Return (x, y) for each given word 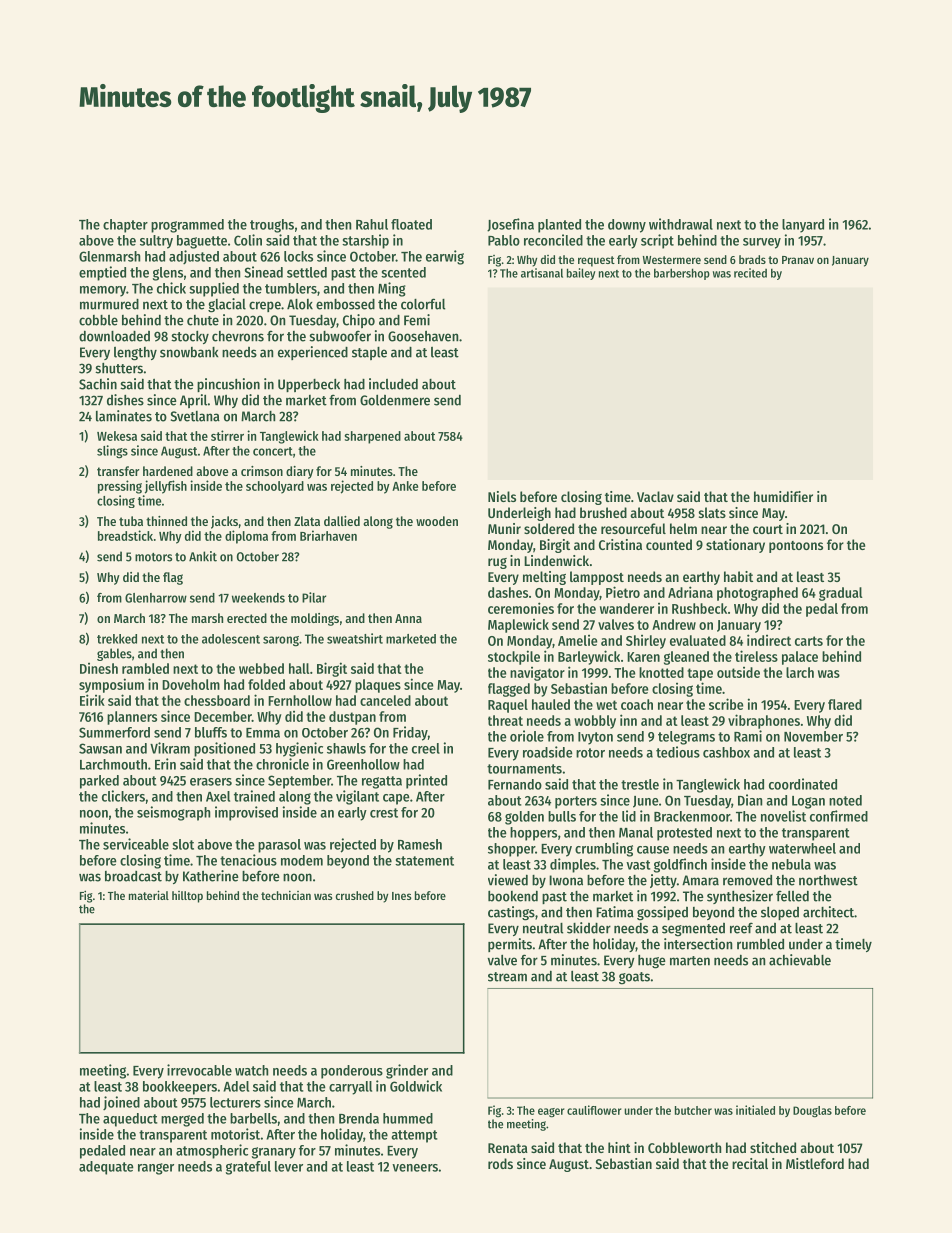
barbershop (682, 274)
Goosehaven (423, 336)
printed (426, 781)
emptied (102, 273)
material (149, 895)
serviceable (136, 844)
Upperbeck (309, 385)
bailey (581, 274)
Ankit (203, 556)
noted (845, 800)
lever (289, 1166)
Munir (504, 528)
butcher (693, 1110)
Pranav (798, 260)
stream (507, 977)
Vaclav (655, 496)
